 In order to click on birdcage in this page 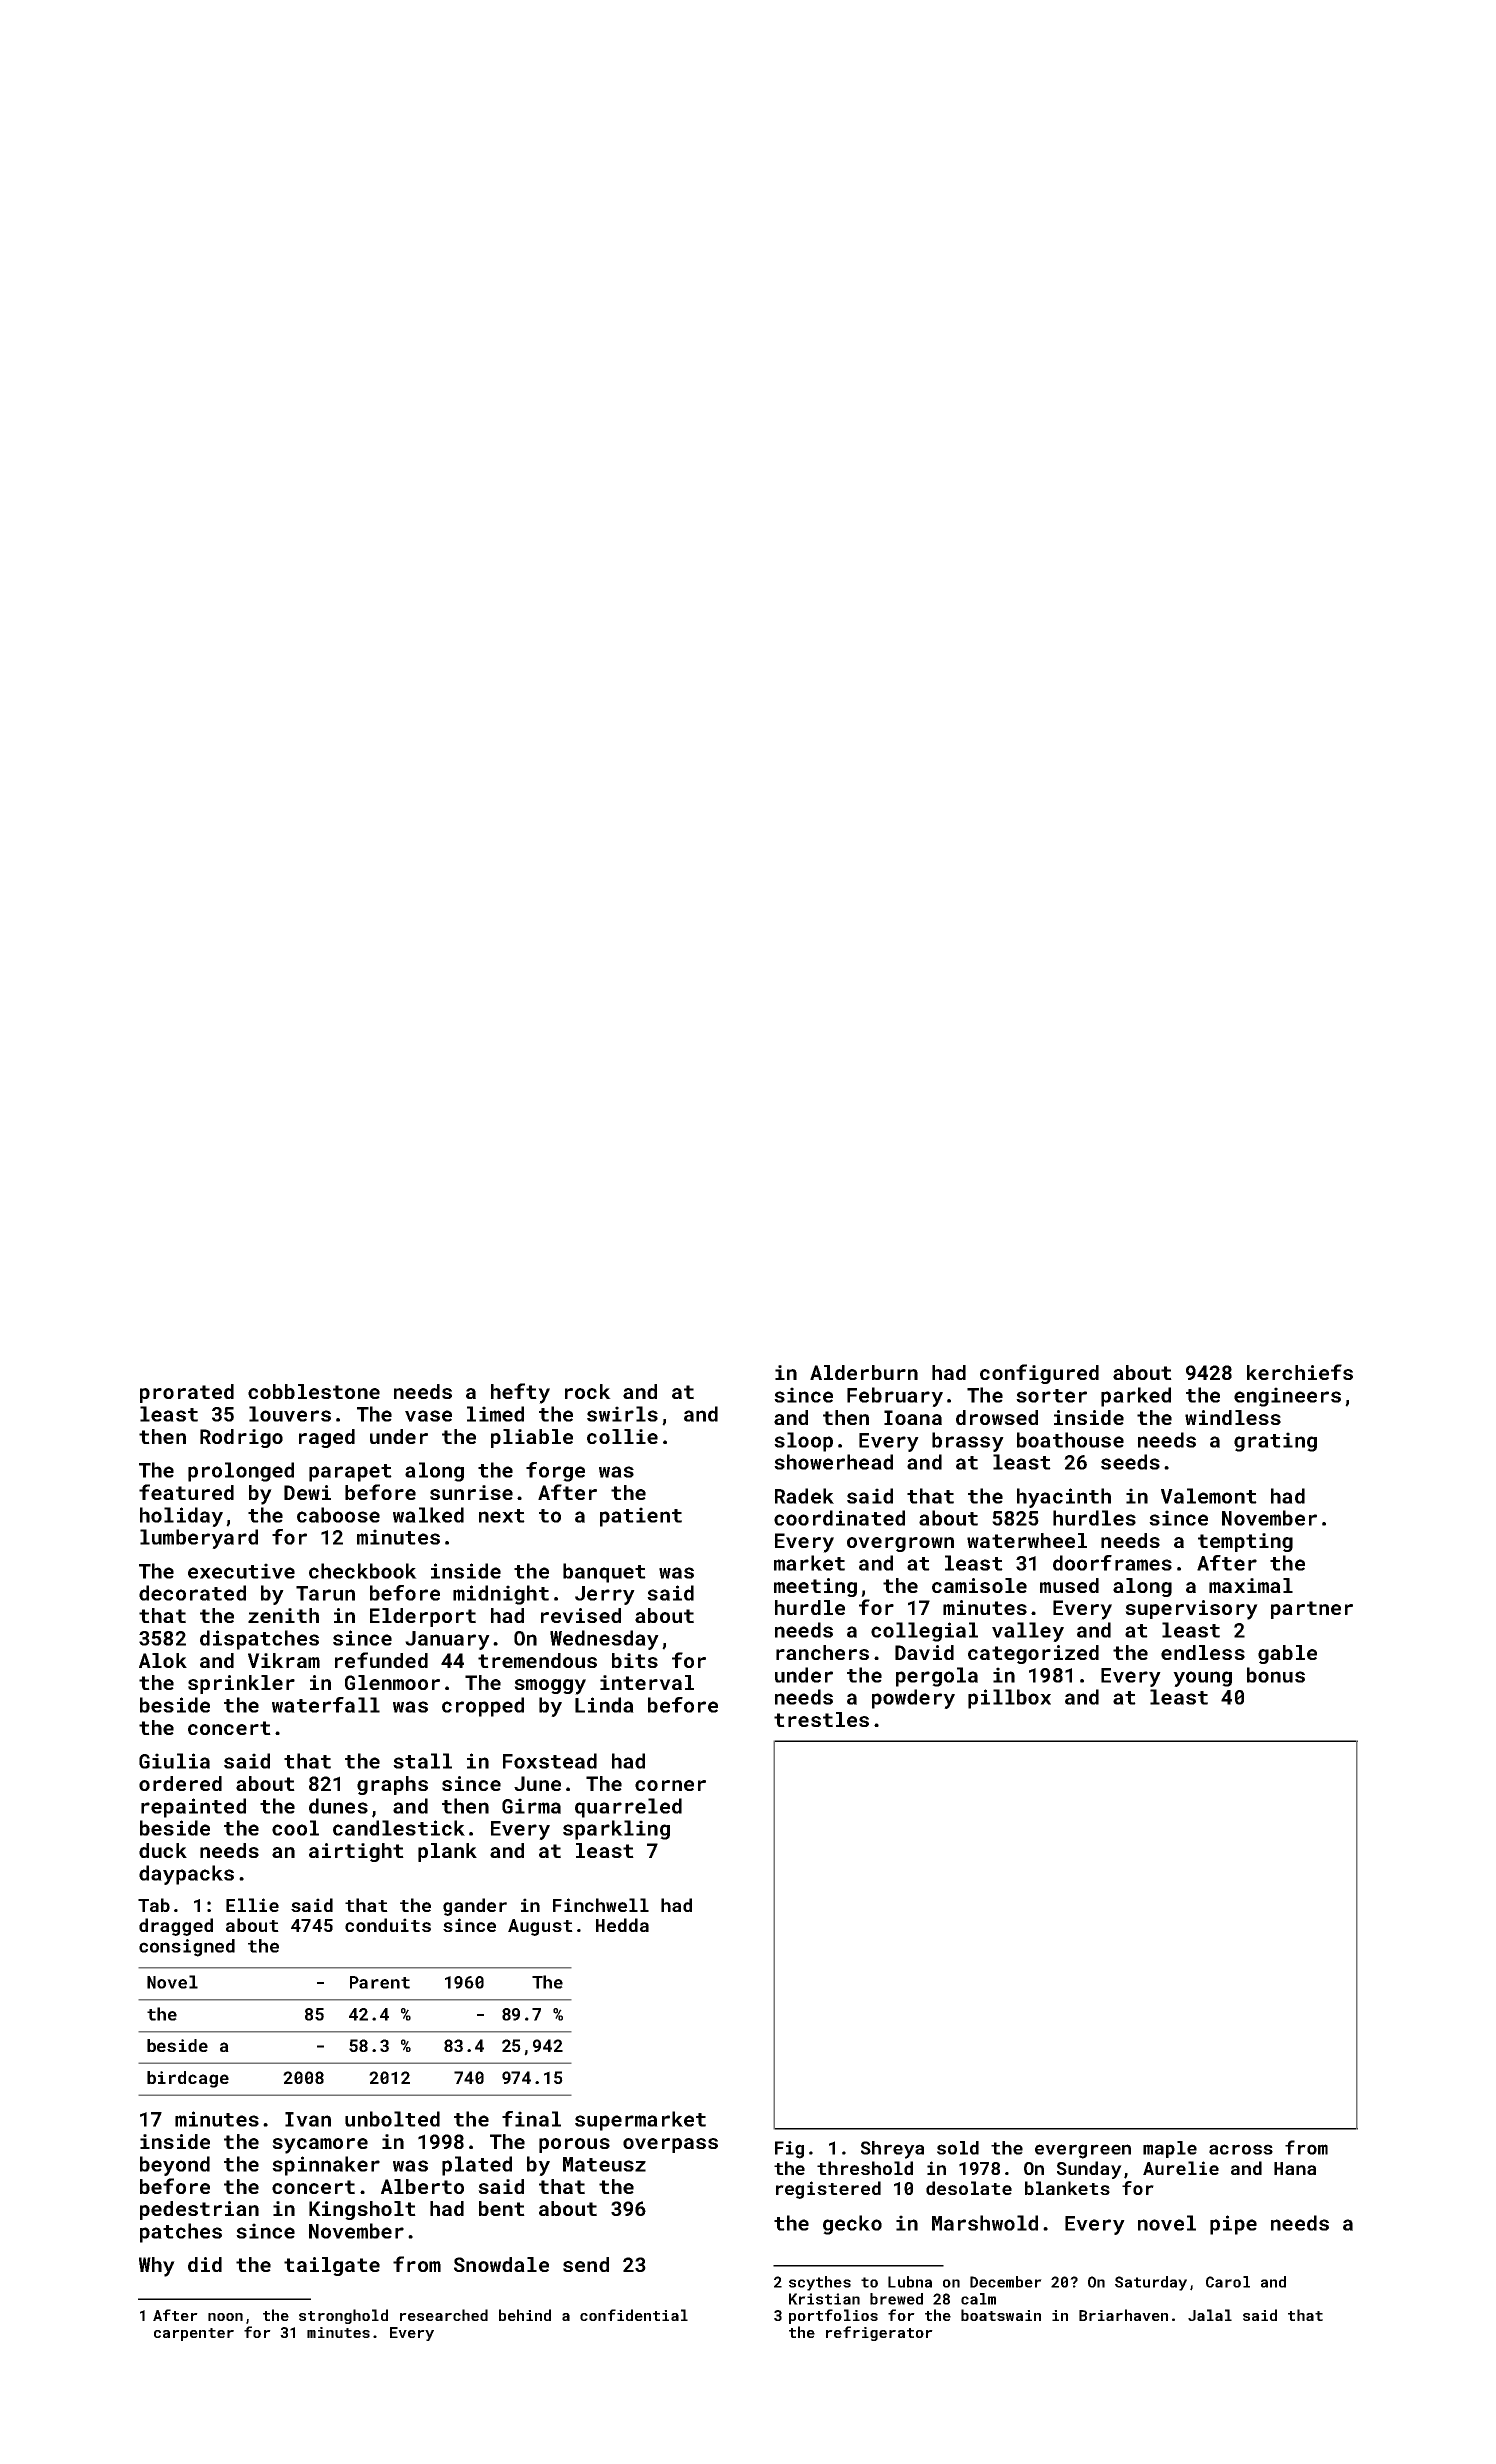, I will do `click(188, 2079)`.
